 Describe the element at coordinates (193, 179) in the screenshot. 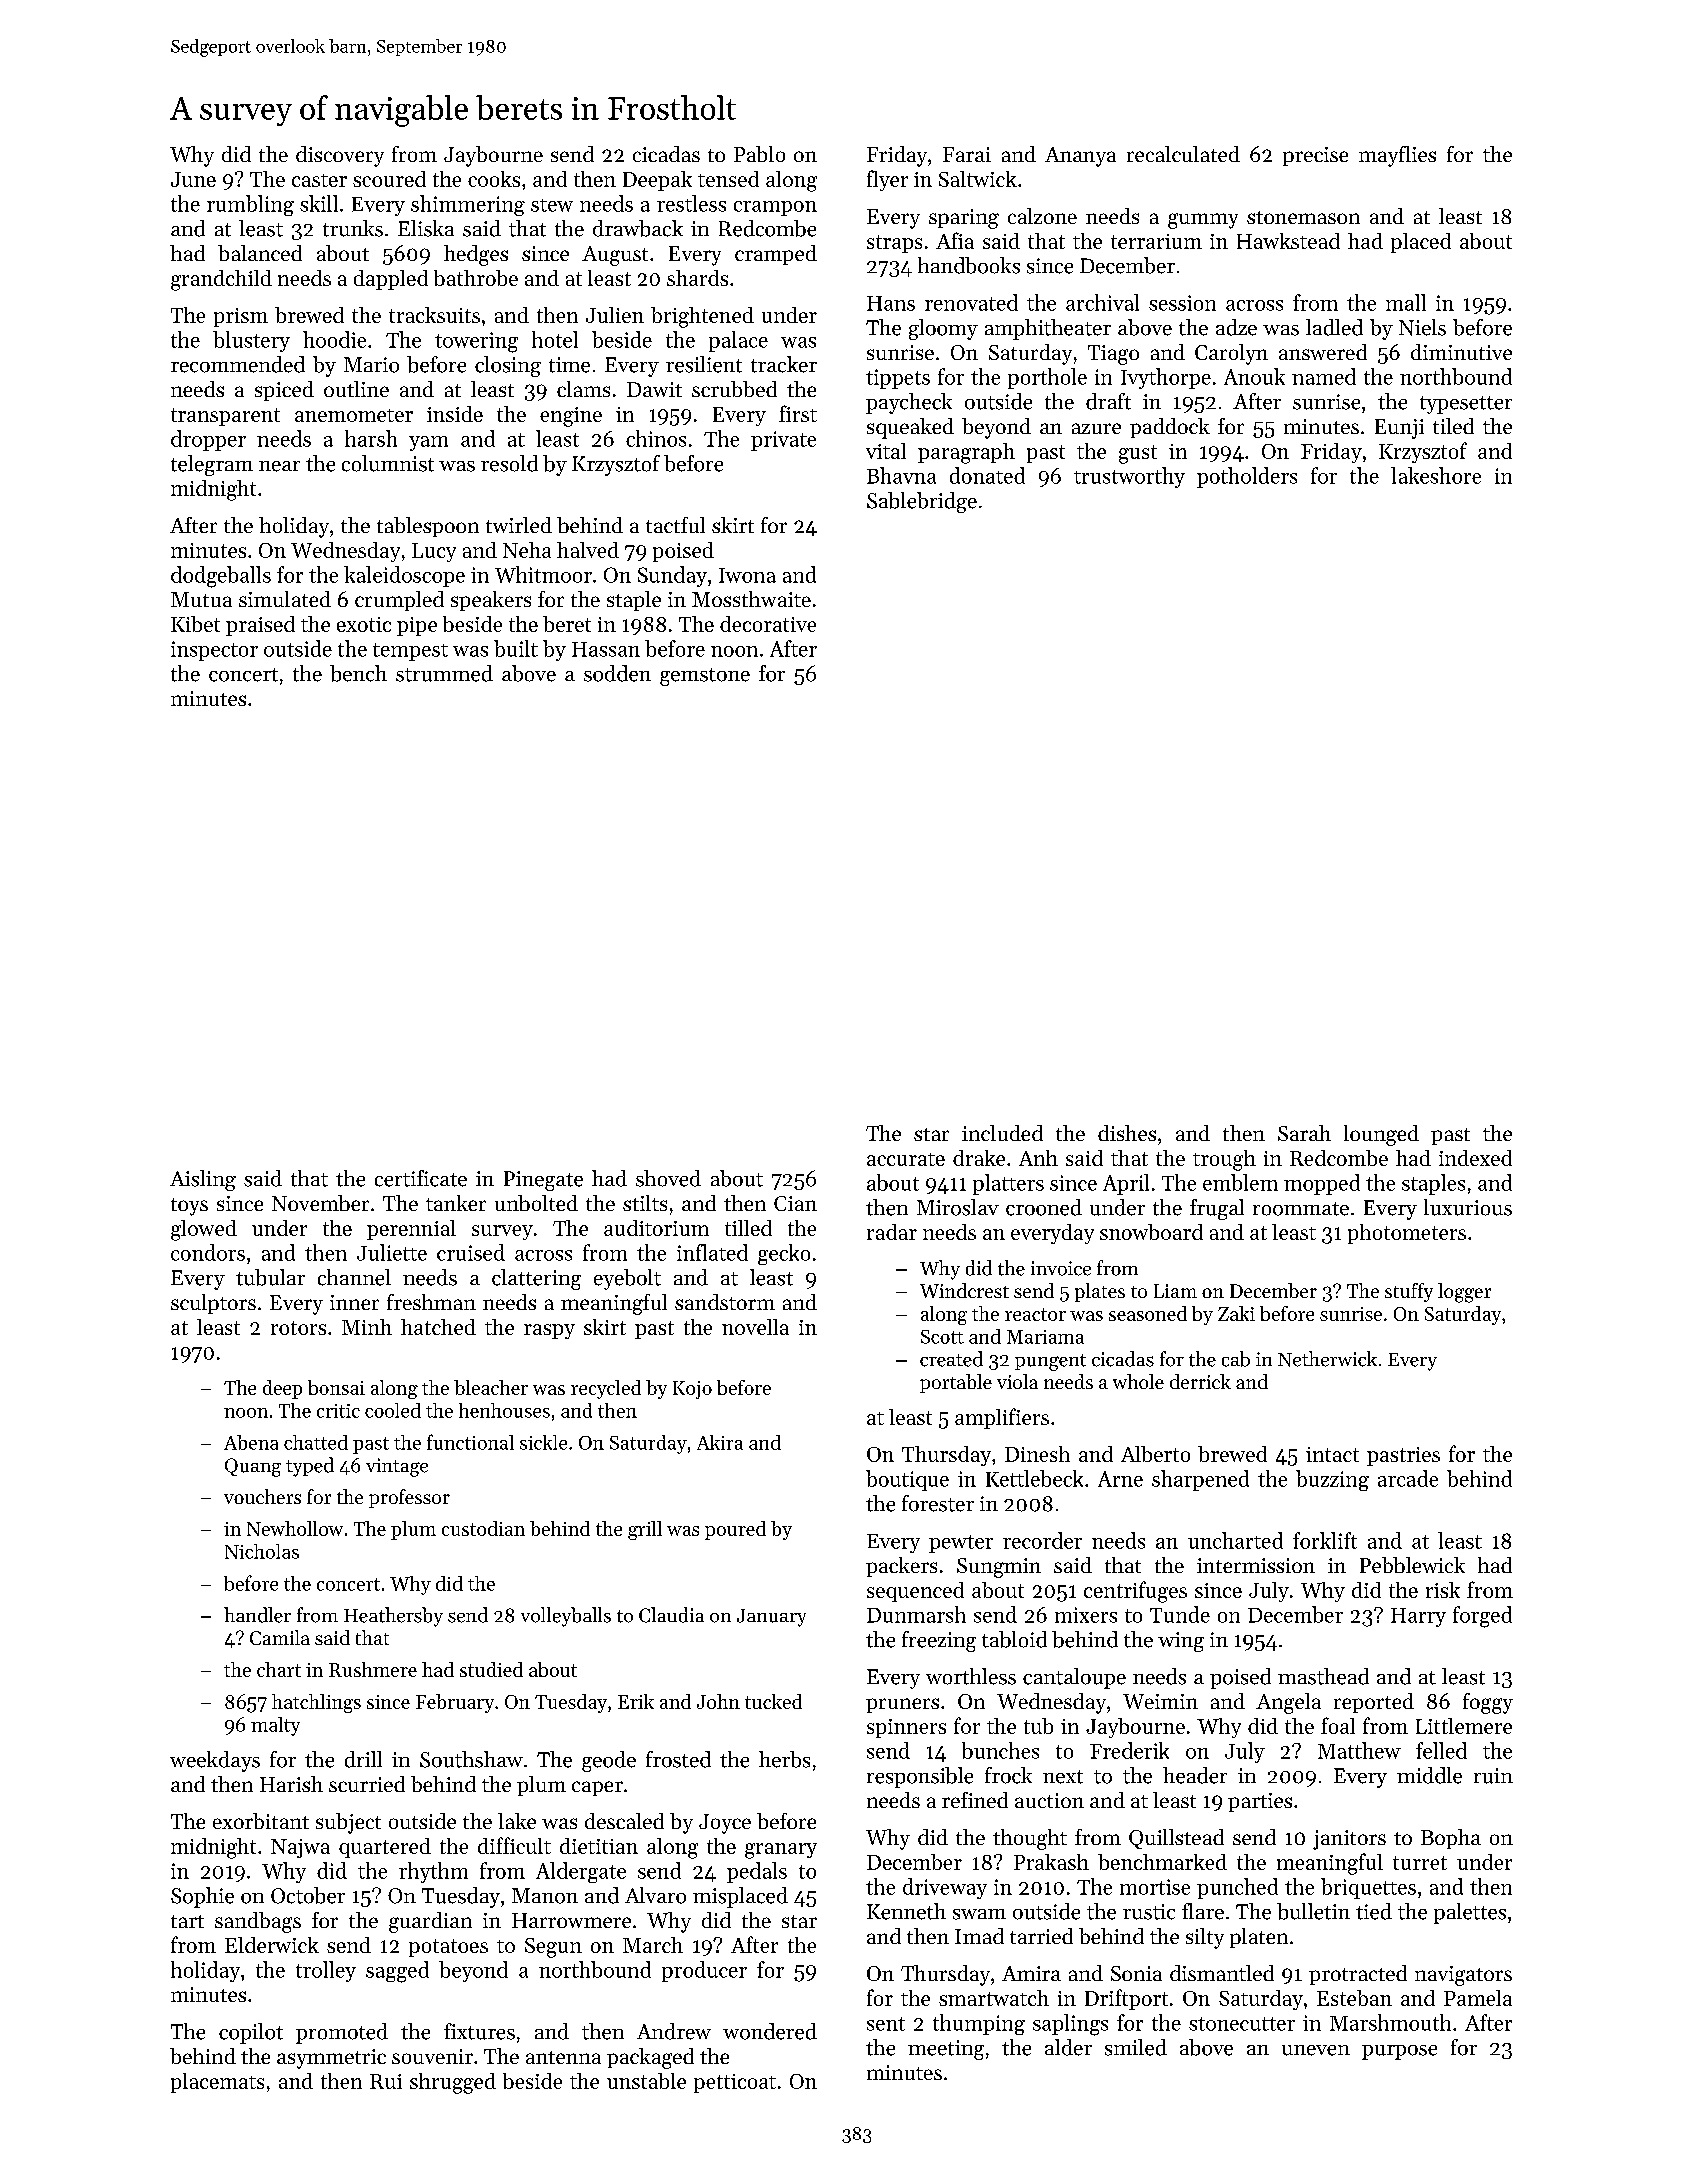

I see `June` at that location.
